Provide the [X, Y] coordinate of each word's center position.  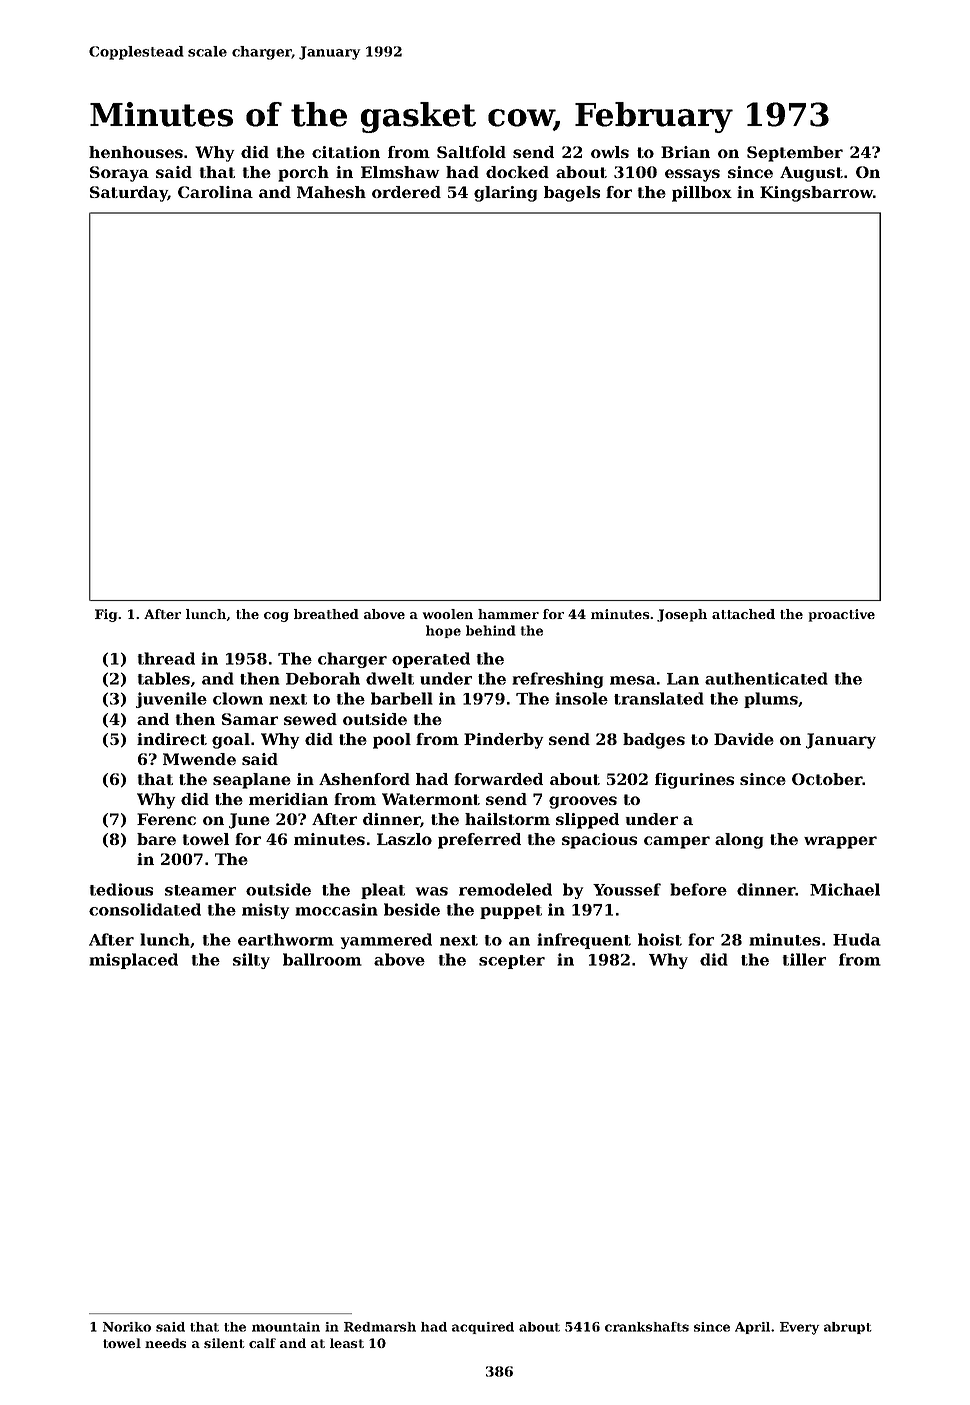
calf [262, 1343]
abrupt [848, 1328]
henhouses [136, 152]
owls [610, 152]
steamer [200, 890]
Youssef [627, 889]
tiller [804, 959]
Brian [685, 152]
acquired [483, 1328]
